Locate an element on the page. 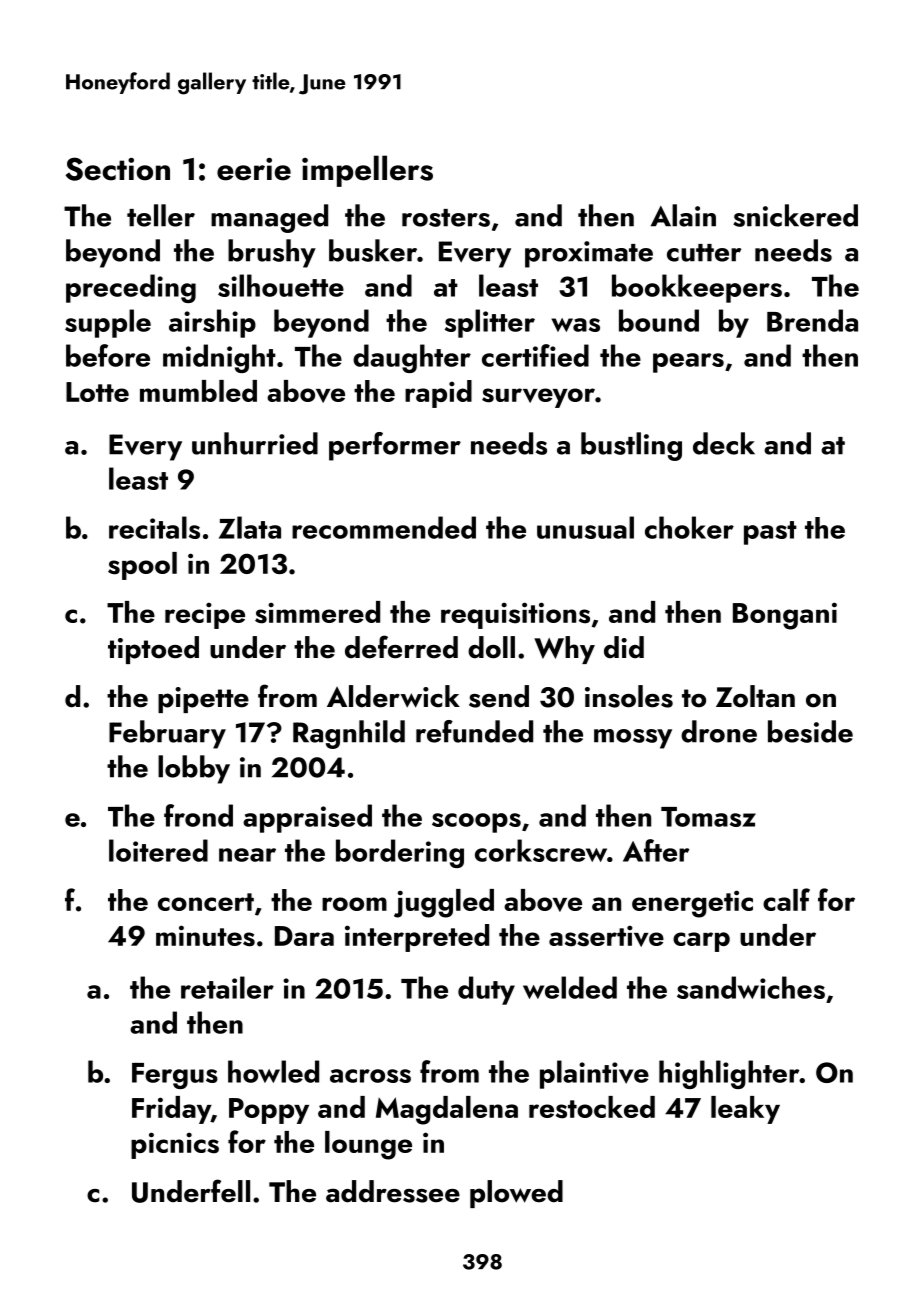 This image has width=924, height=1311. Section is located at coordinates (118, 169).
